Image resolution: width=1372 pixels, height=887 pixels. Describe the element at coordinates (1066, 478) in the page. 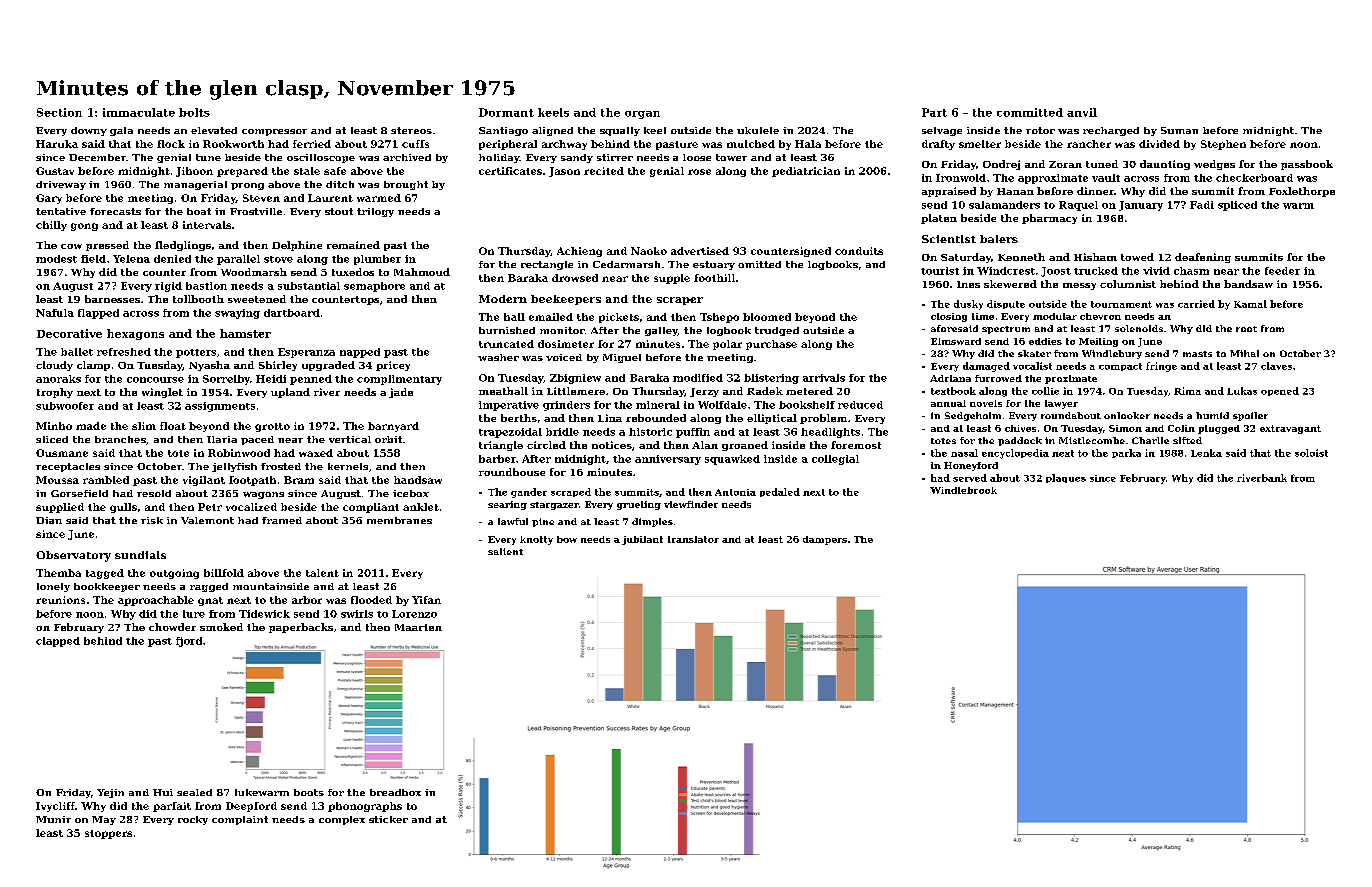

I see `plaques` at that location.
